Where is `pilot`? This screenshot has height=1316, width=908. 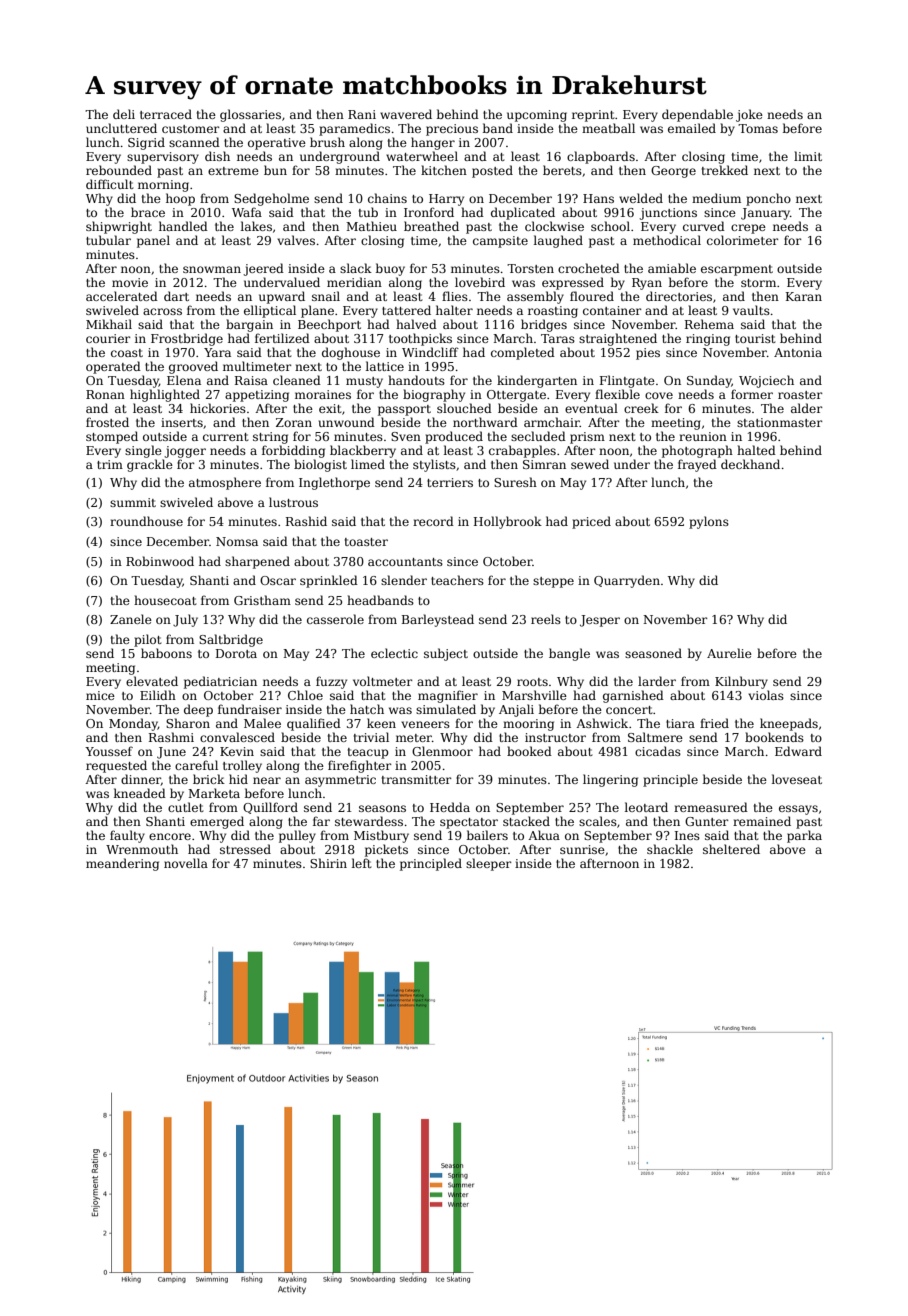
pilot is located at coordinates (148, 640).
